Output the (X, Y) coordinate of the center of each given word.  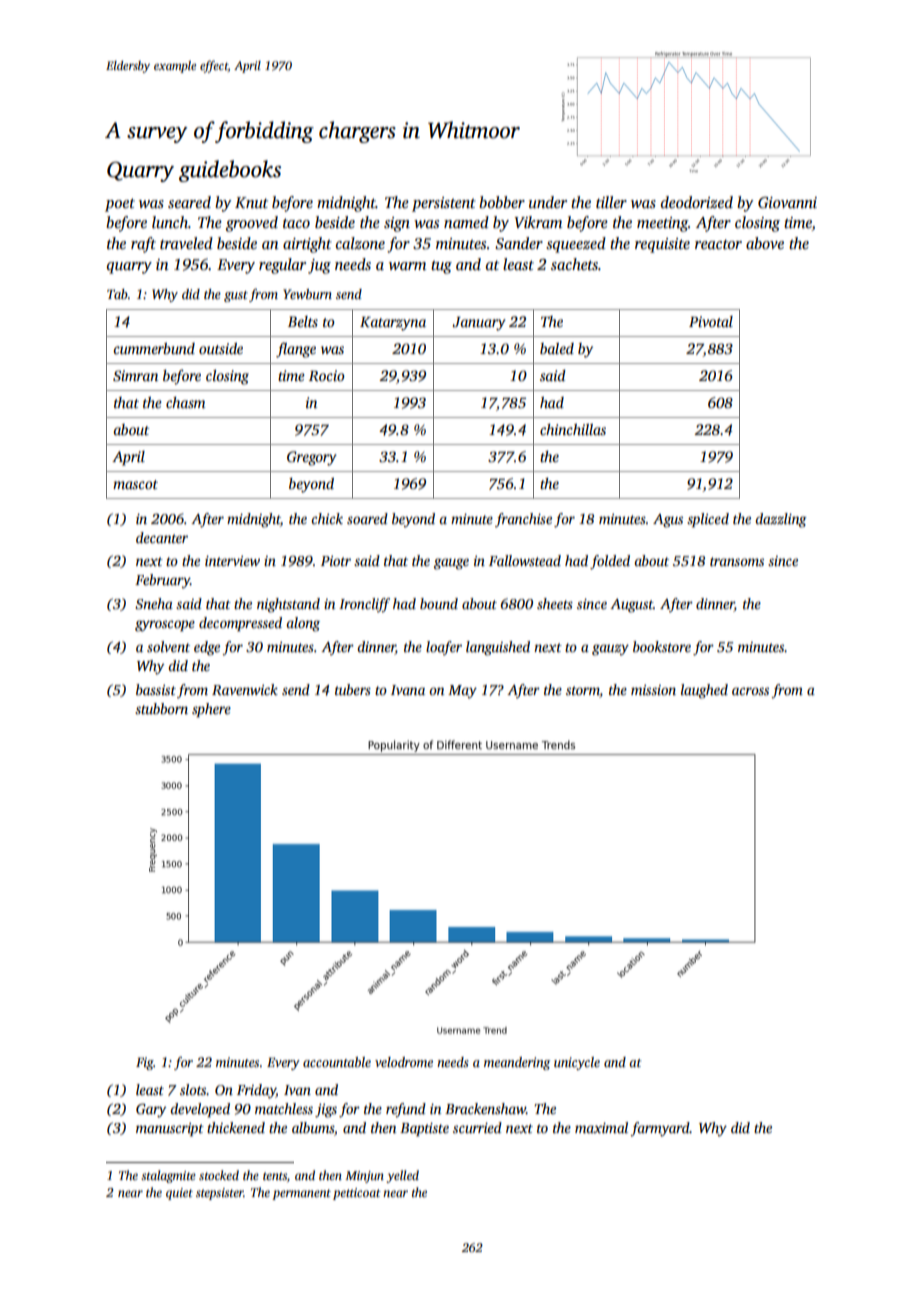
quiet (179, 1194)
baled (557, 348)
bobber (502, 202)
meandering (517, 1063)
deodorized (697, 202)
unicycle (577, 1063)
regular (282, 266)
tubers (353, 689)
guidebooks (230, 171)
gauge (451, 564)
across (750, 691)
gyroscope (165, 626)
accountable (337, 1062)
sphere (211, 710)
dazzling (781, 520)
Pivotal (711, 321)
